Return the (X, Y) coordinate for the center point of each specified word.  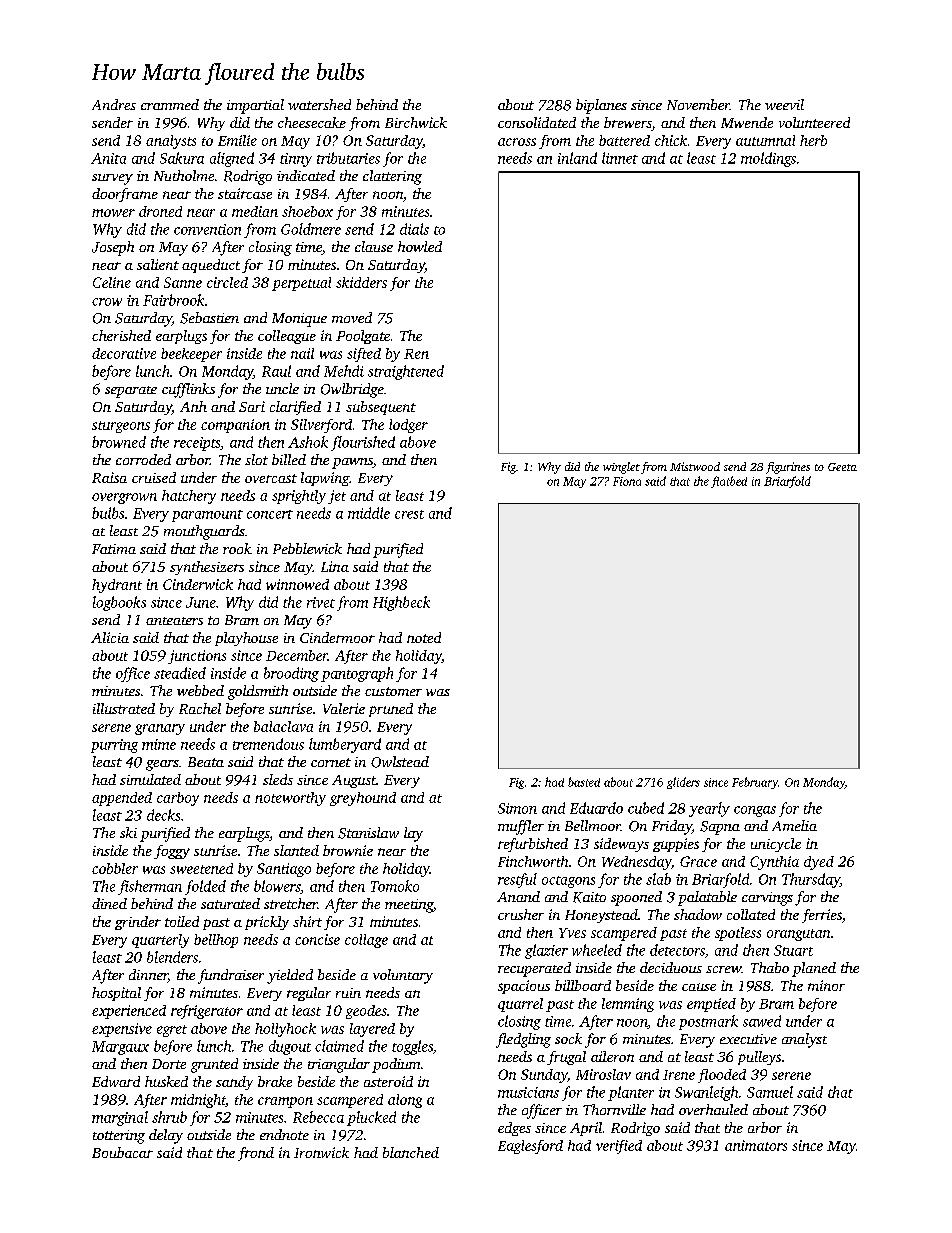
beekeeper (191, 355)
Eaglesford (530, 1147)
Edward (116, 1081)
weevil (784, 104)
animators (756, 1145)
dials (414, 229)
